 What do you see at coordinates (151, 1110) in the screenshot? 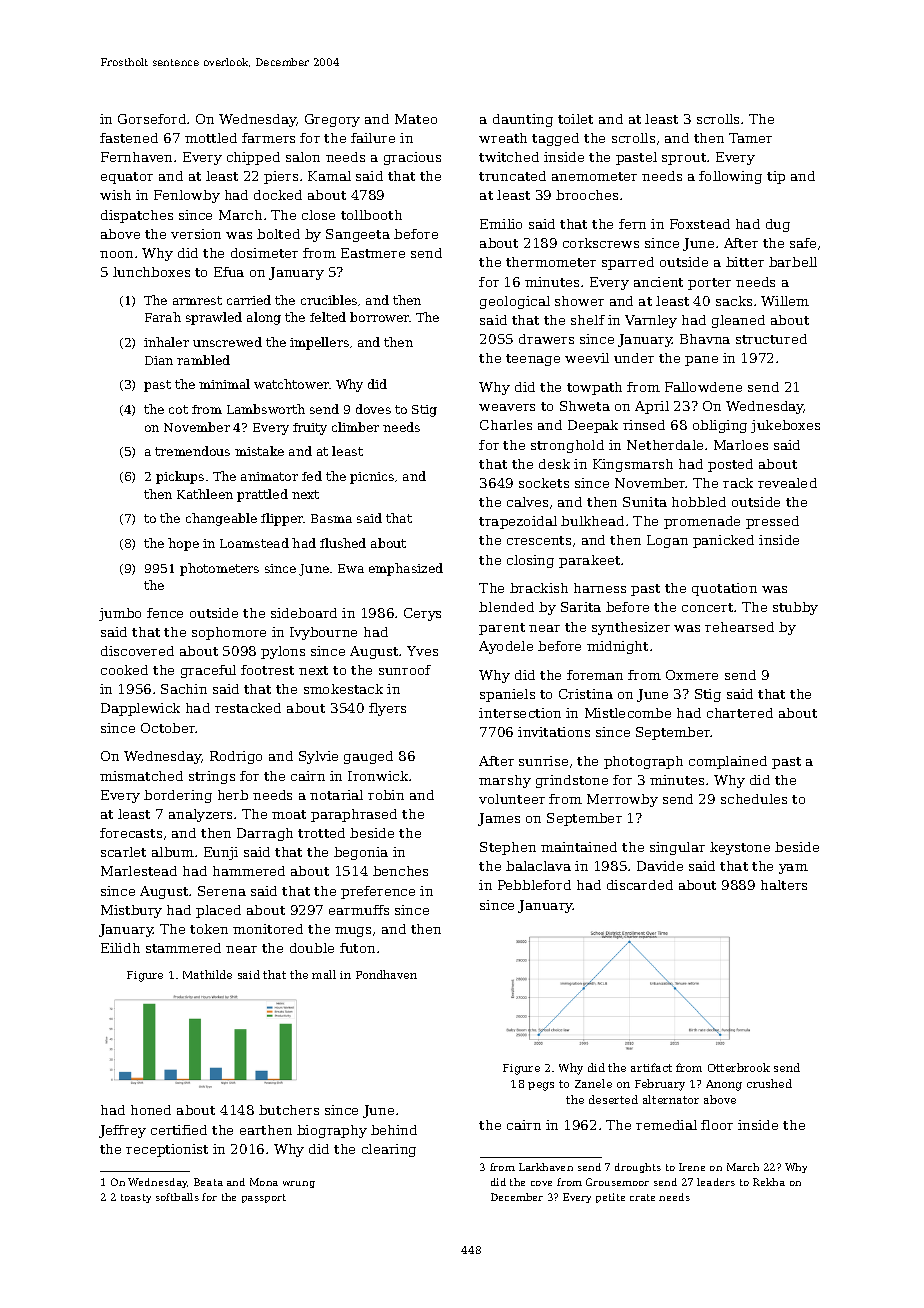
I see `honed` at bounding box center [151, 1110].
